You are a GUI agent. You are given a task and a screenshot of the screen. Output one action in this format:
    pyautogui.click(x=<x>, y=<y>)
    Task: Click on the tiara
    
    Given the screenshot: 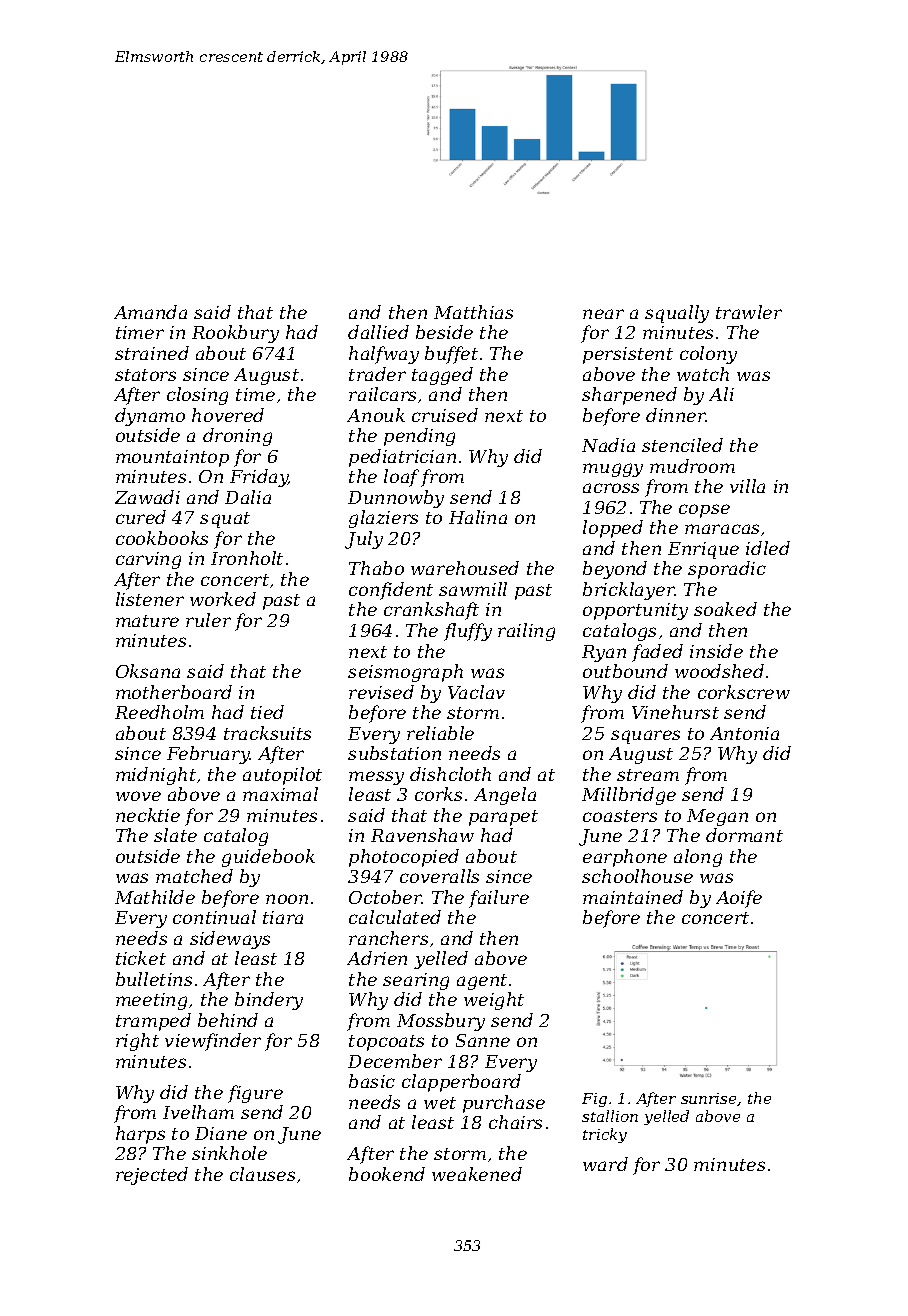 What is the action you would take?
    pyautogui.click(x=283, y=917)
